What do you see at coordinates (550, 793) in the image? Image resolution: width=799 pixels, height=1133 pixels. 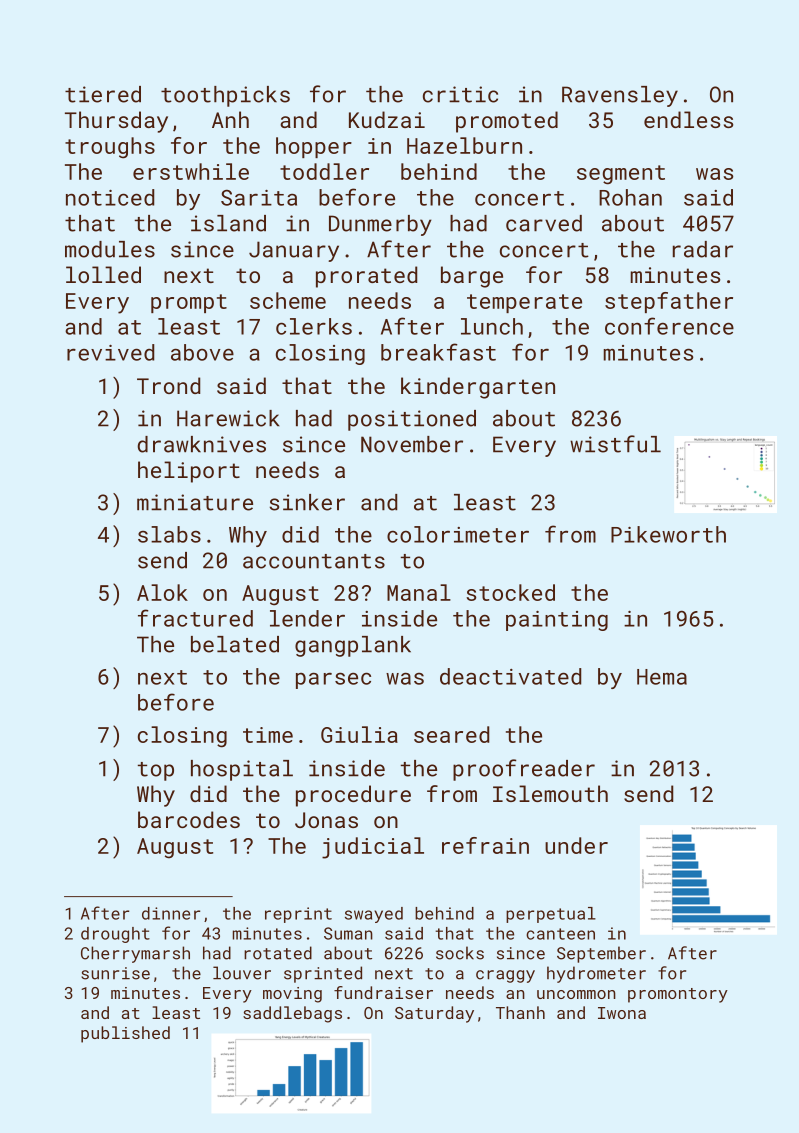 I see `Islemouth` at bounding box center [550, 793].
